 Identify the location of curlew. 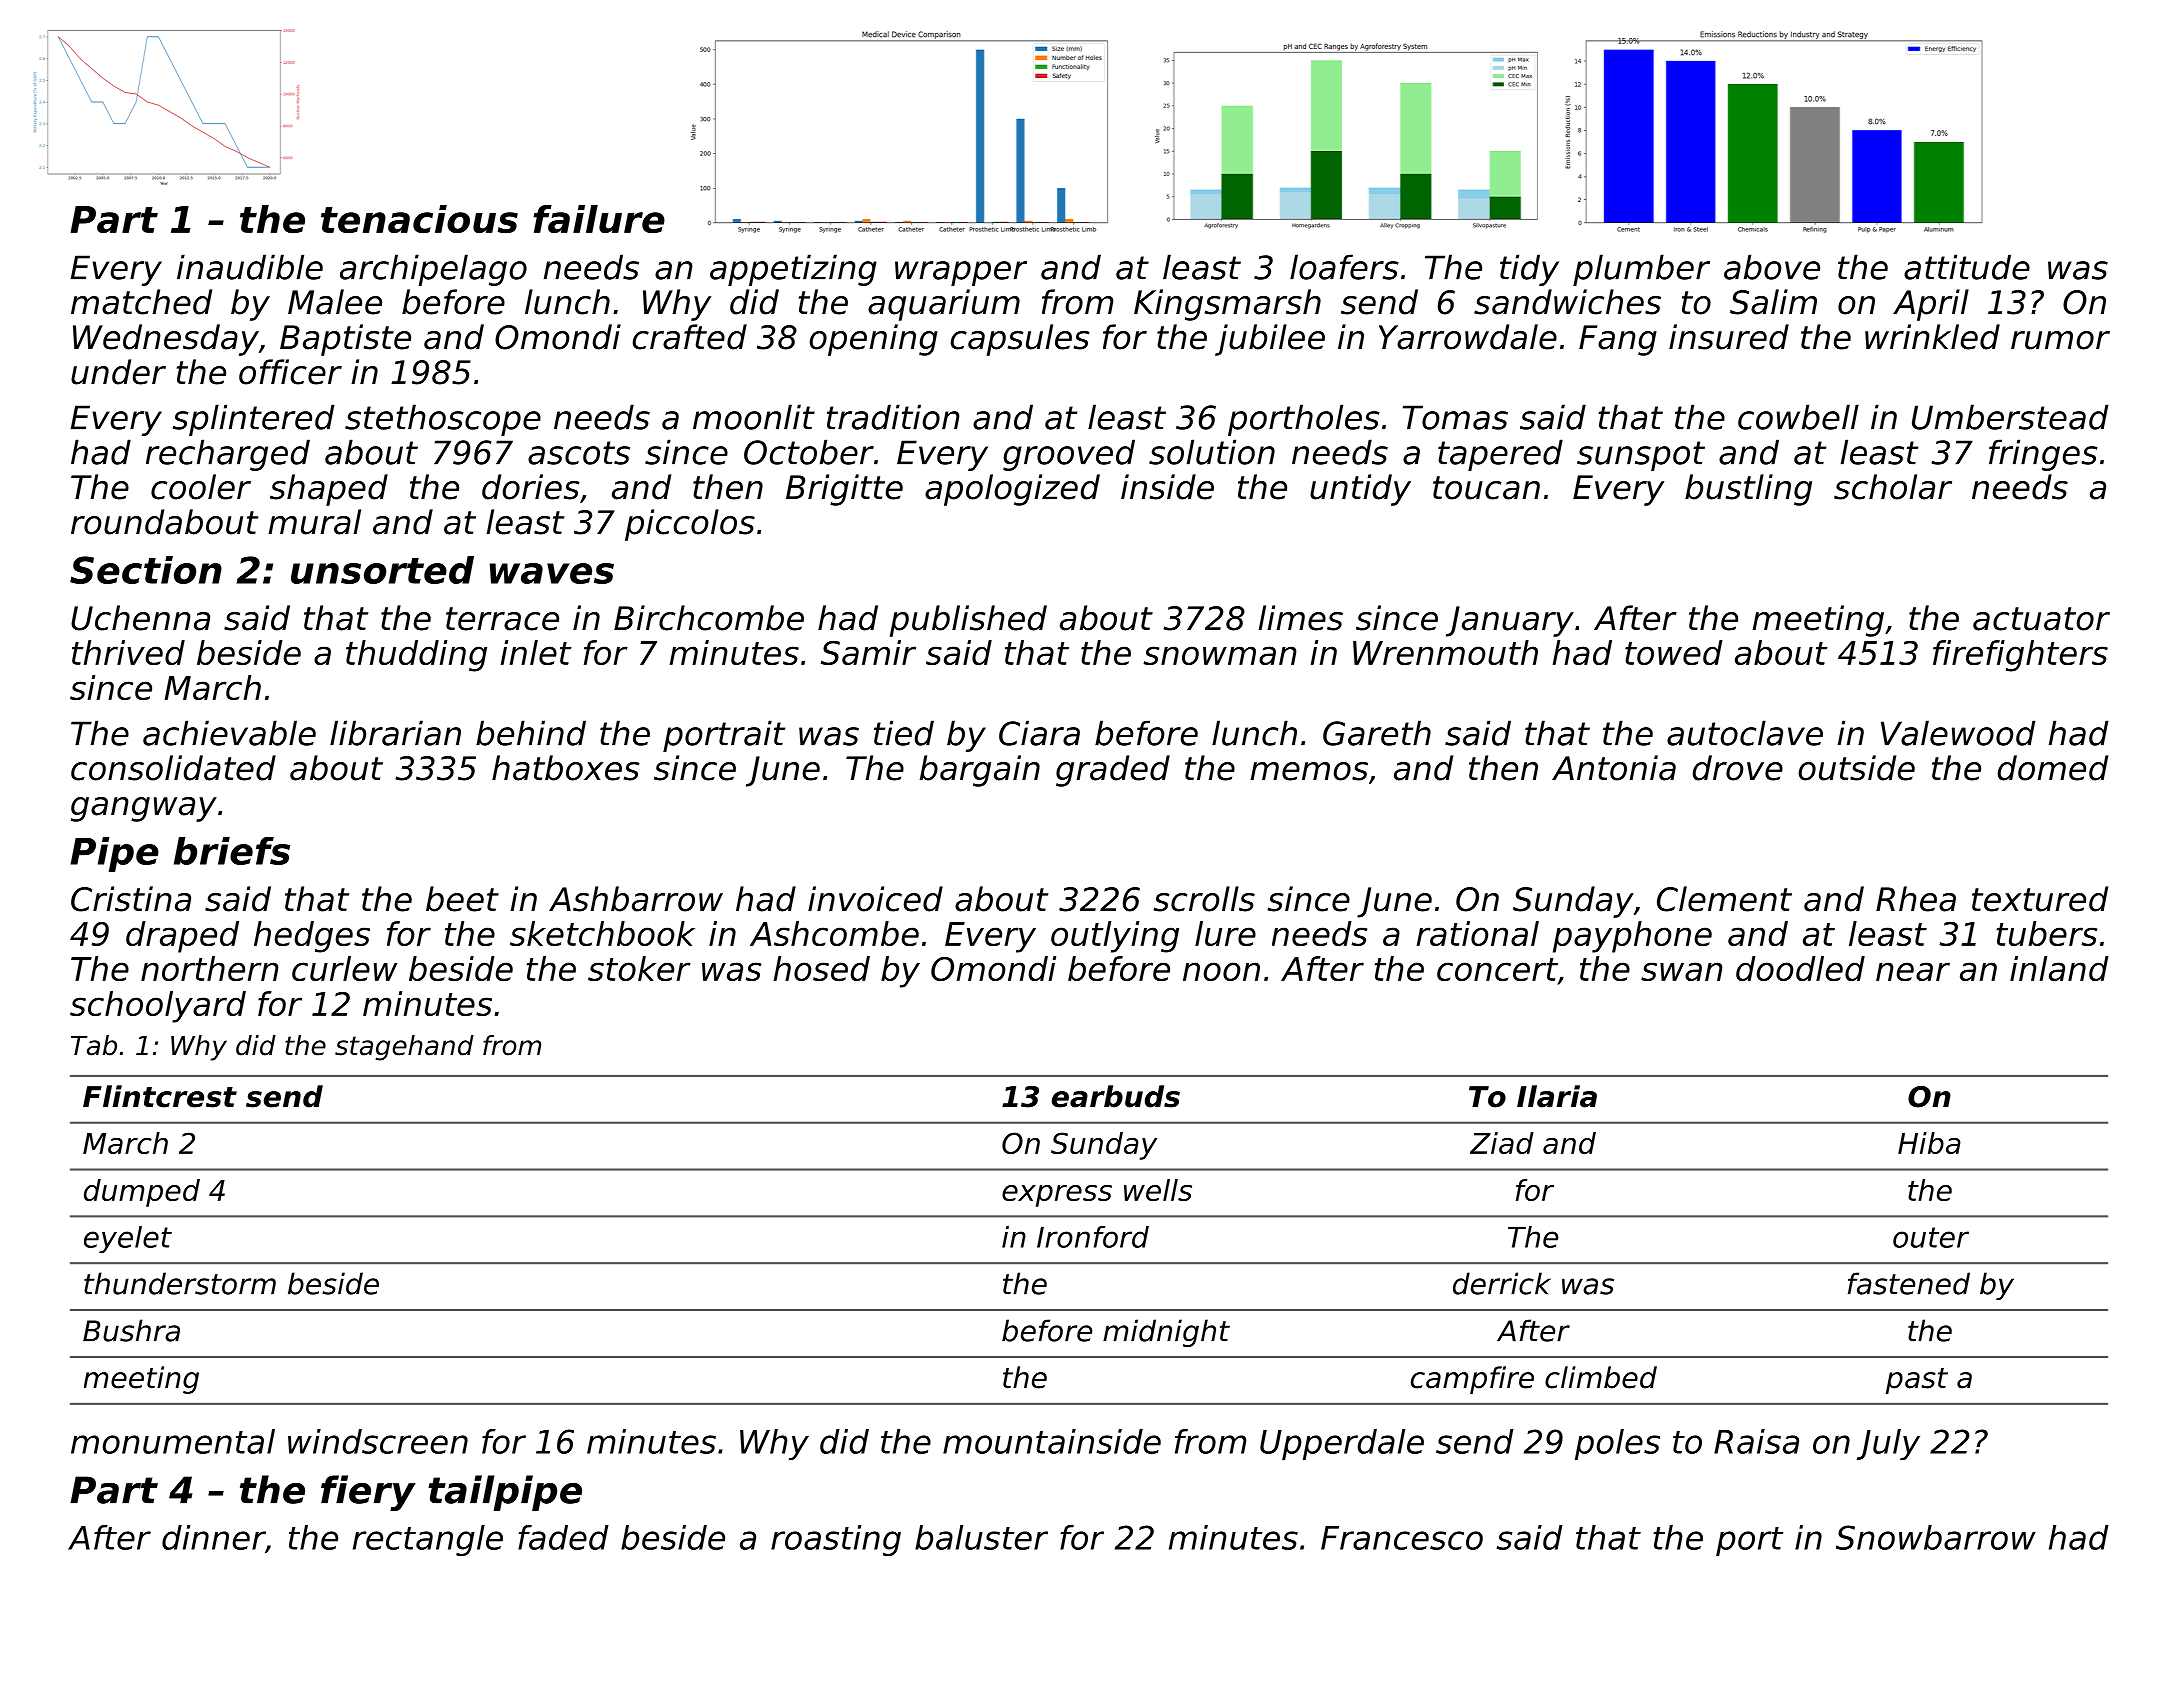
(344, 968).
